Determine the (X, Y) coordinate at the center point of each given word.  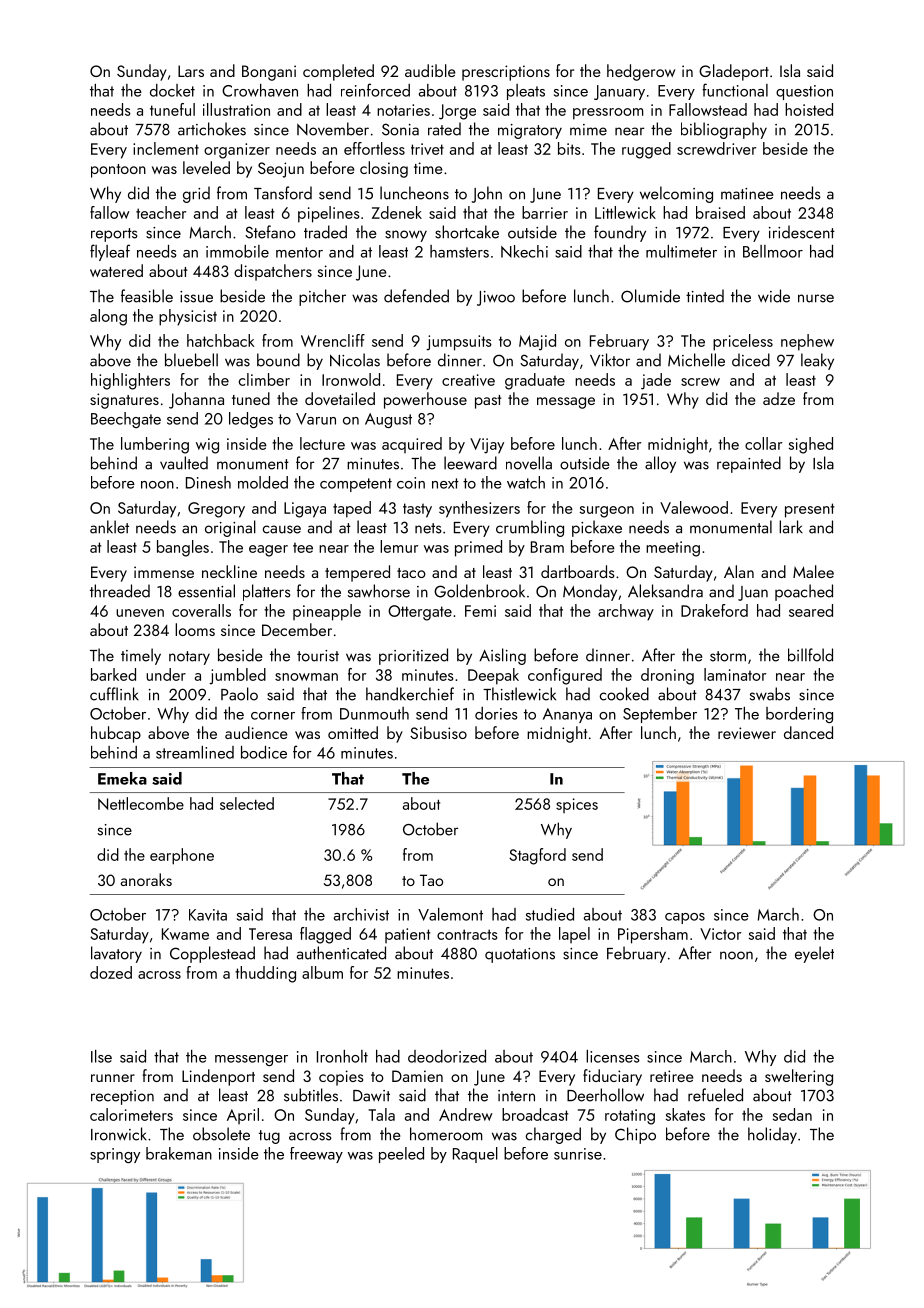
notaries (403, 110)
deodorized (447, 1056)
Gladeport (734, 72)
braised (720, 212)
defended (416, 296)
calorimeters (131, 1114)
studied (550, 914)
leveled (206, 167)
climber (264, 379)
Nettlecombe (141, 803)
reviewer (747, 733)
